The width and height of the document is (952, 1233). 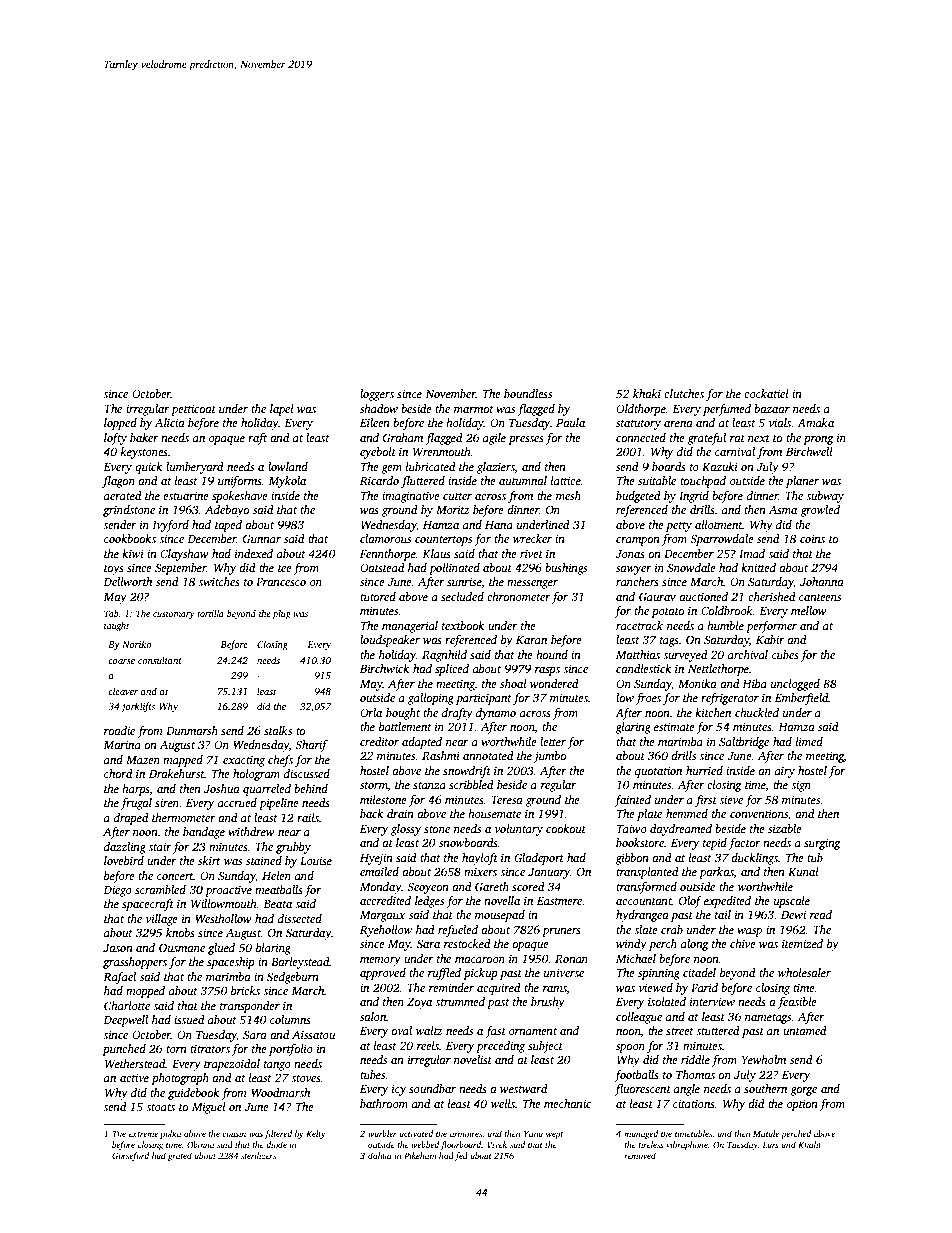 I want to click on lowland, so click(x=288, y=466).
